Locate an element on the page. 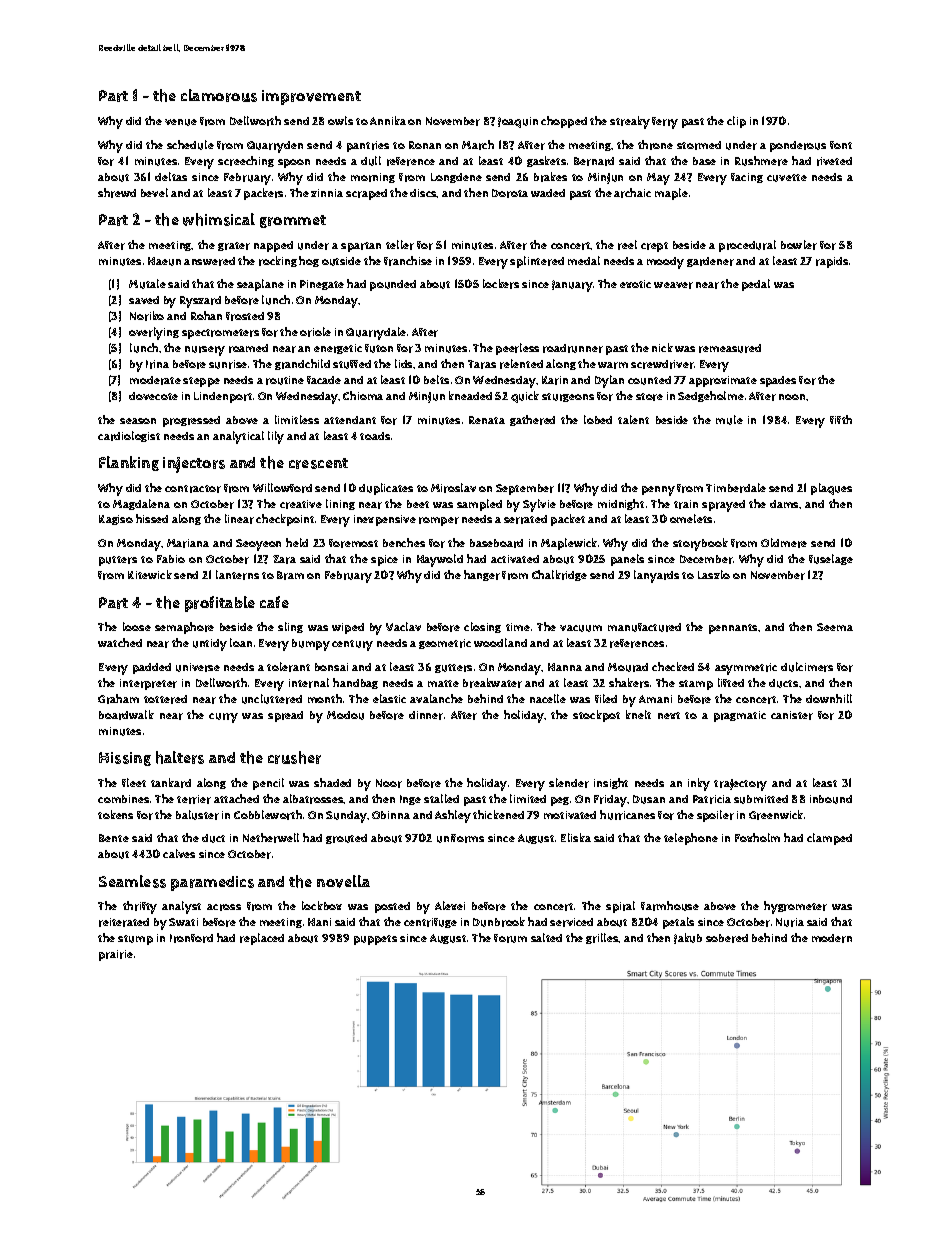 The height and width of the page is (1233, 952). clamorous is located at coordinates (219, 95).
